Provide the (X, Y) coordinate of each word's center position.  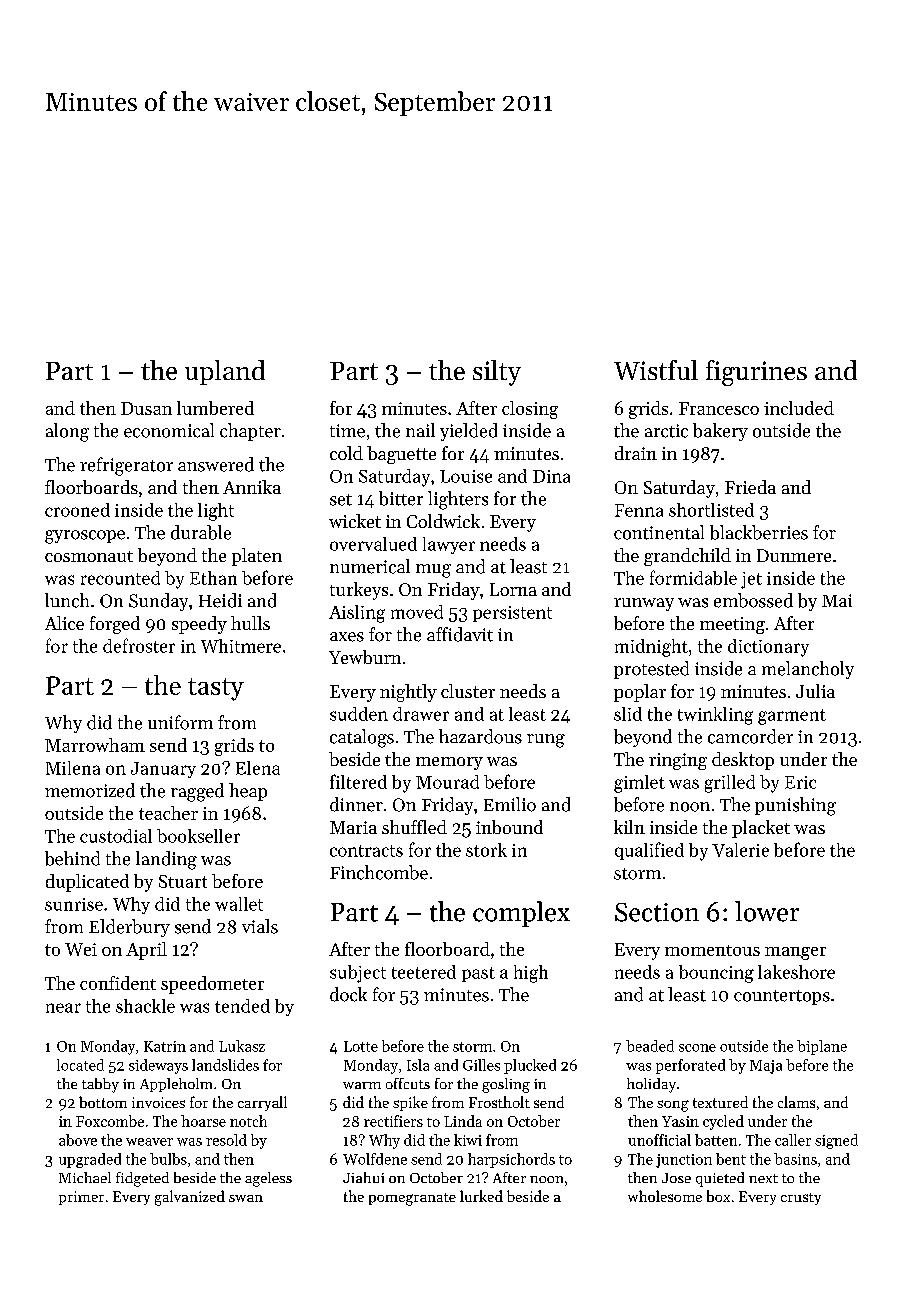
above (78, 1140)
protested (651, 670)
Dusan (146, 408)
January (163, 770)
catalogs (362, 738)
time (347, 431)
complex (521, 914)
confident (118, 983)
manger (795, 953)
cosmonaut (89, 556)
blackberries (759, 532)
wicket (355, 521)
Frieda (750, 487)
